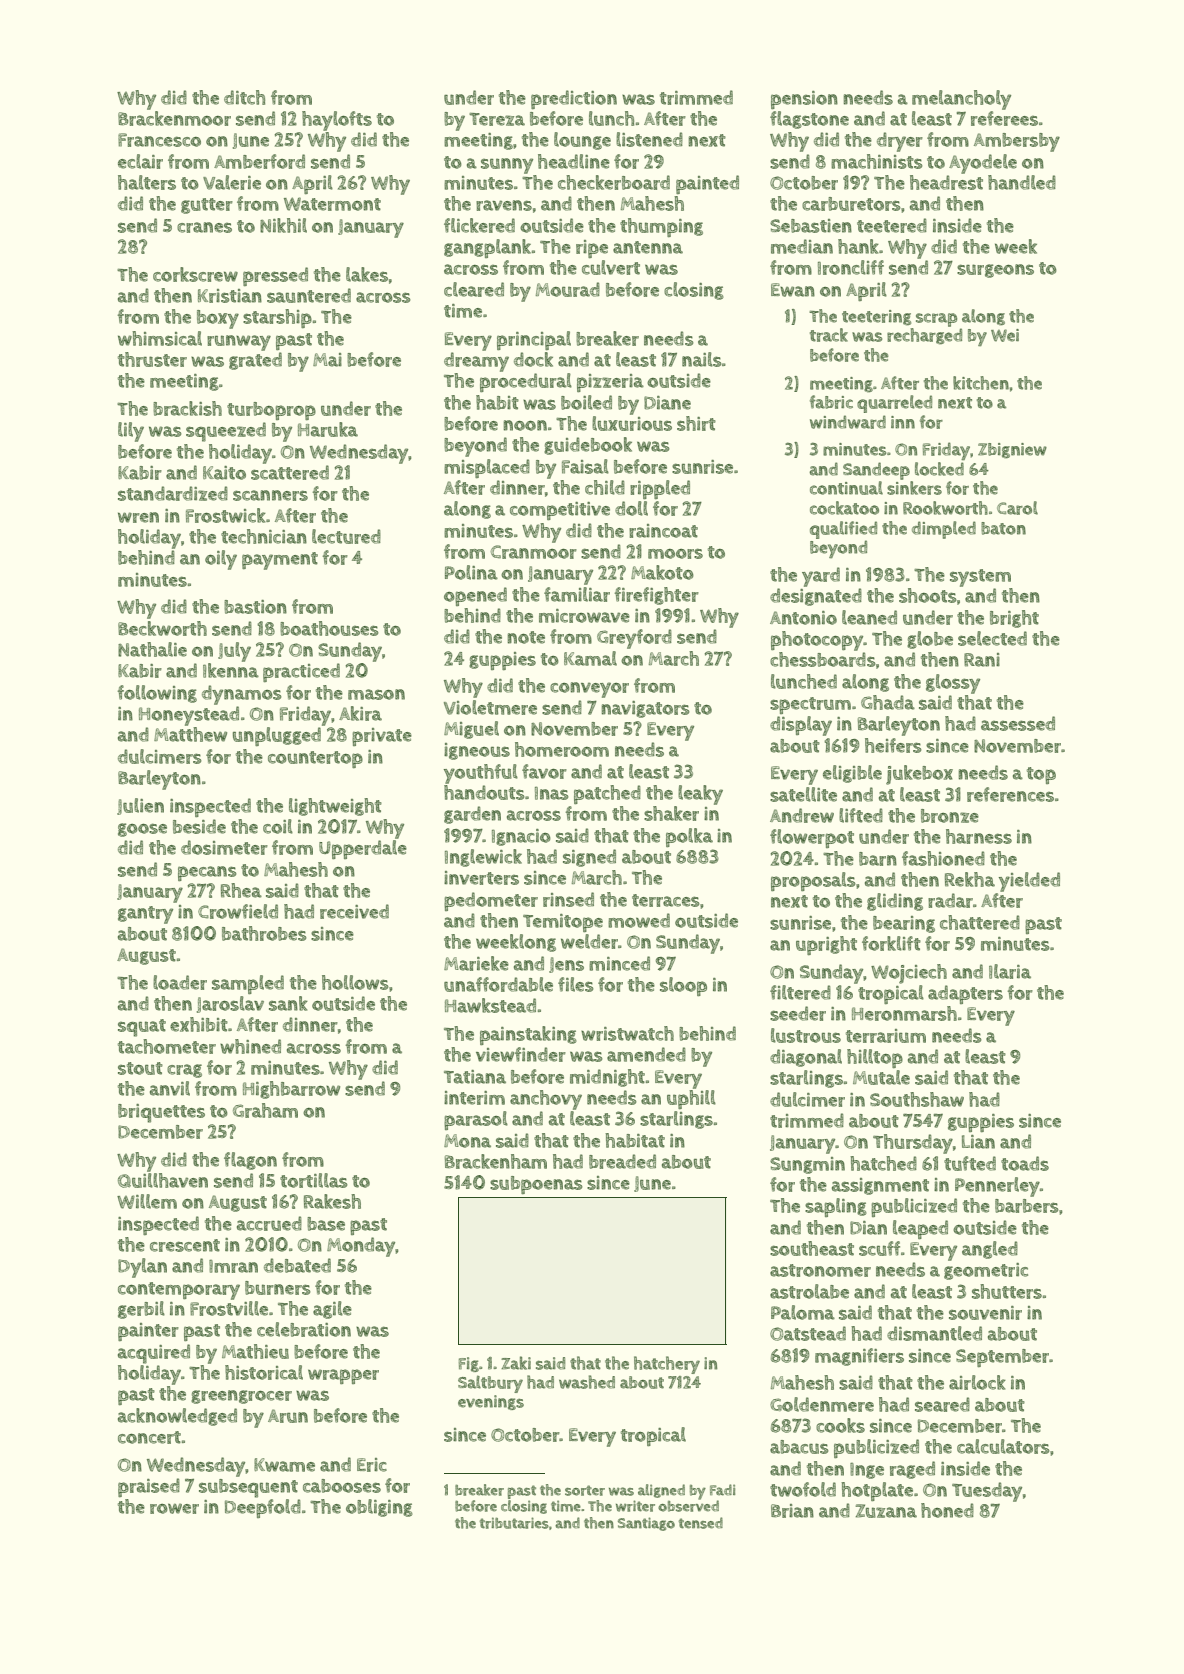 The height and width of the page is (1674, 1184). What do you see at coordinates (174, 1508) in the page?
I see `rower` at bounding box center [174, 1508].
